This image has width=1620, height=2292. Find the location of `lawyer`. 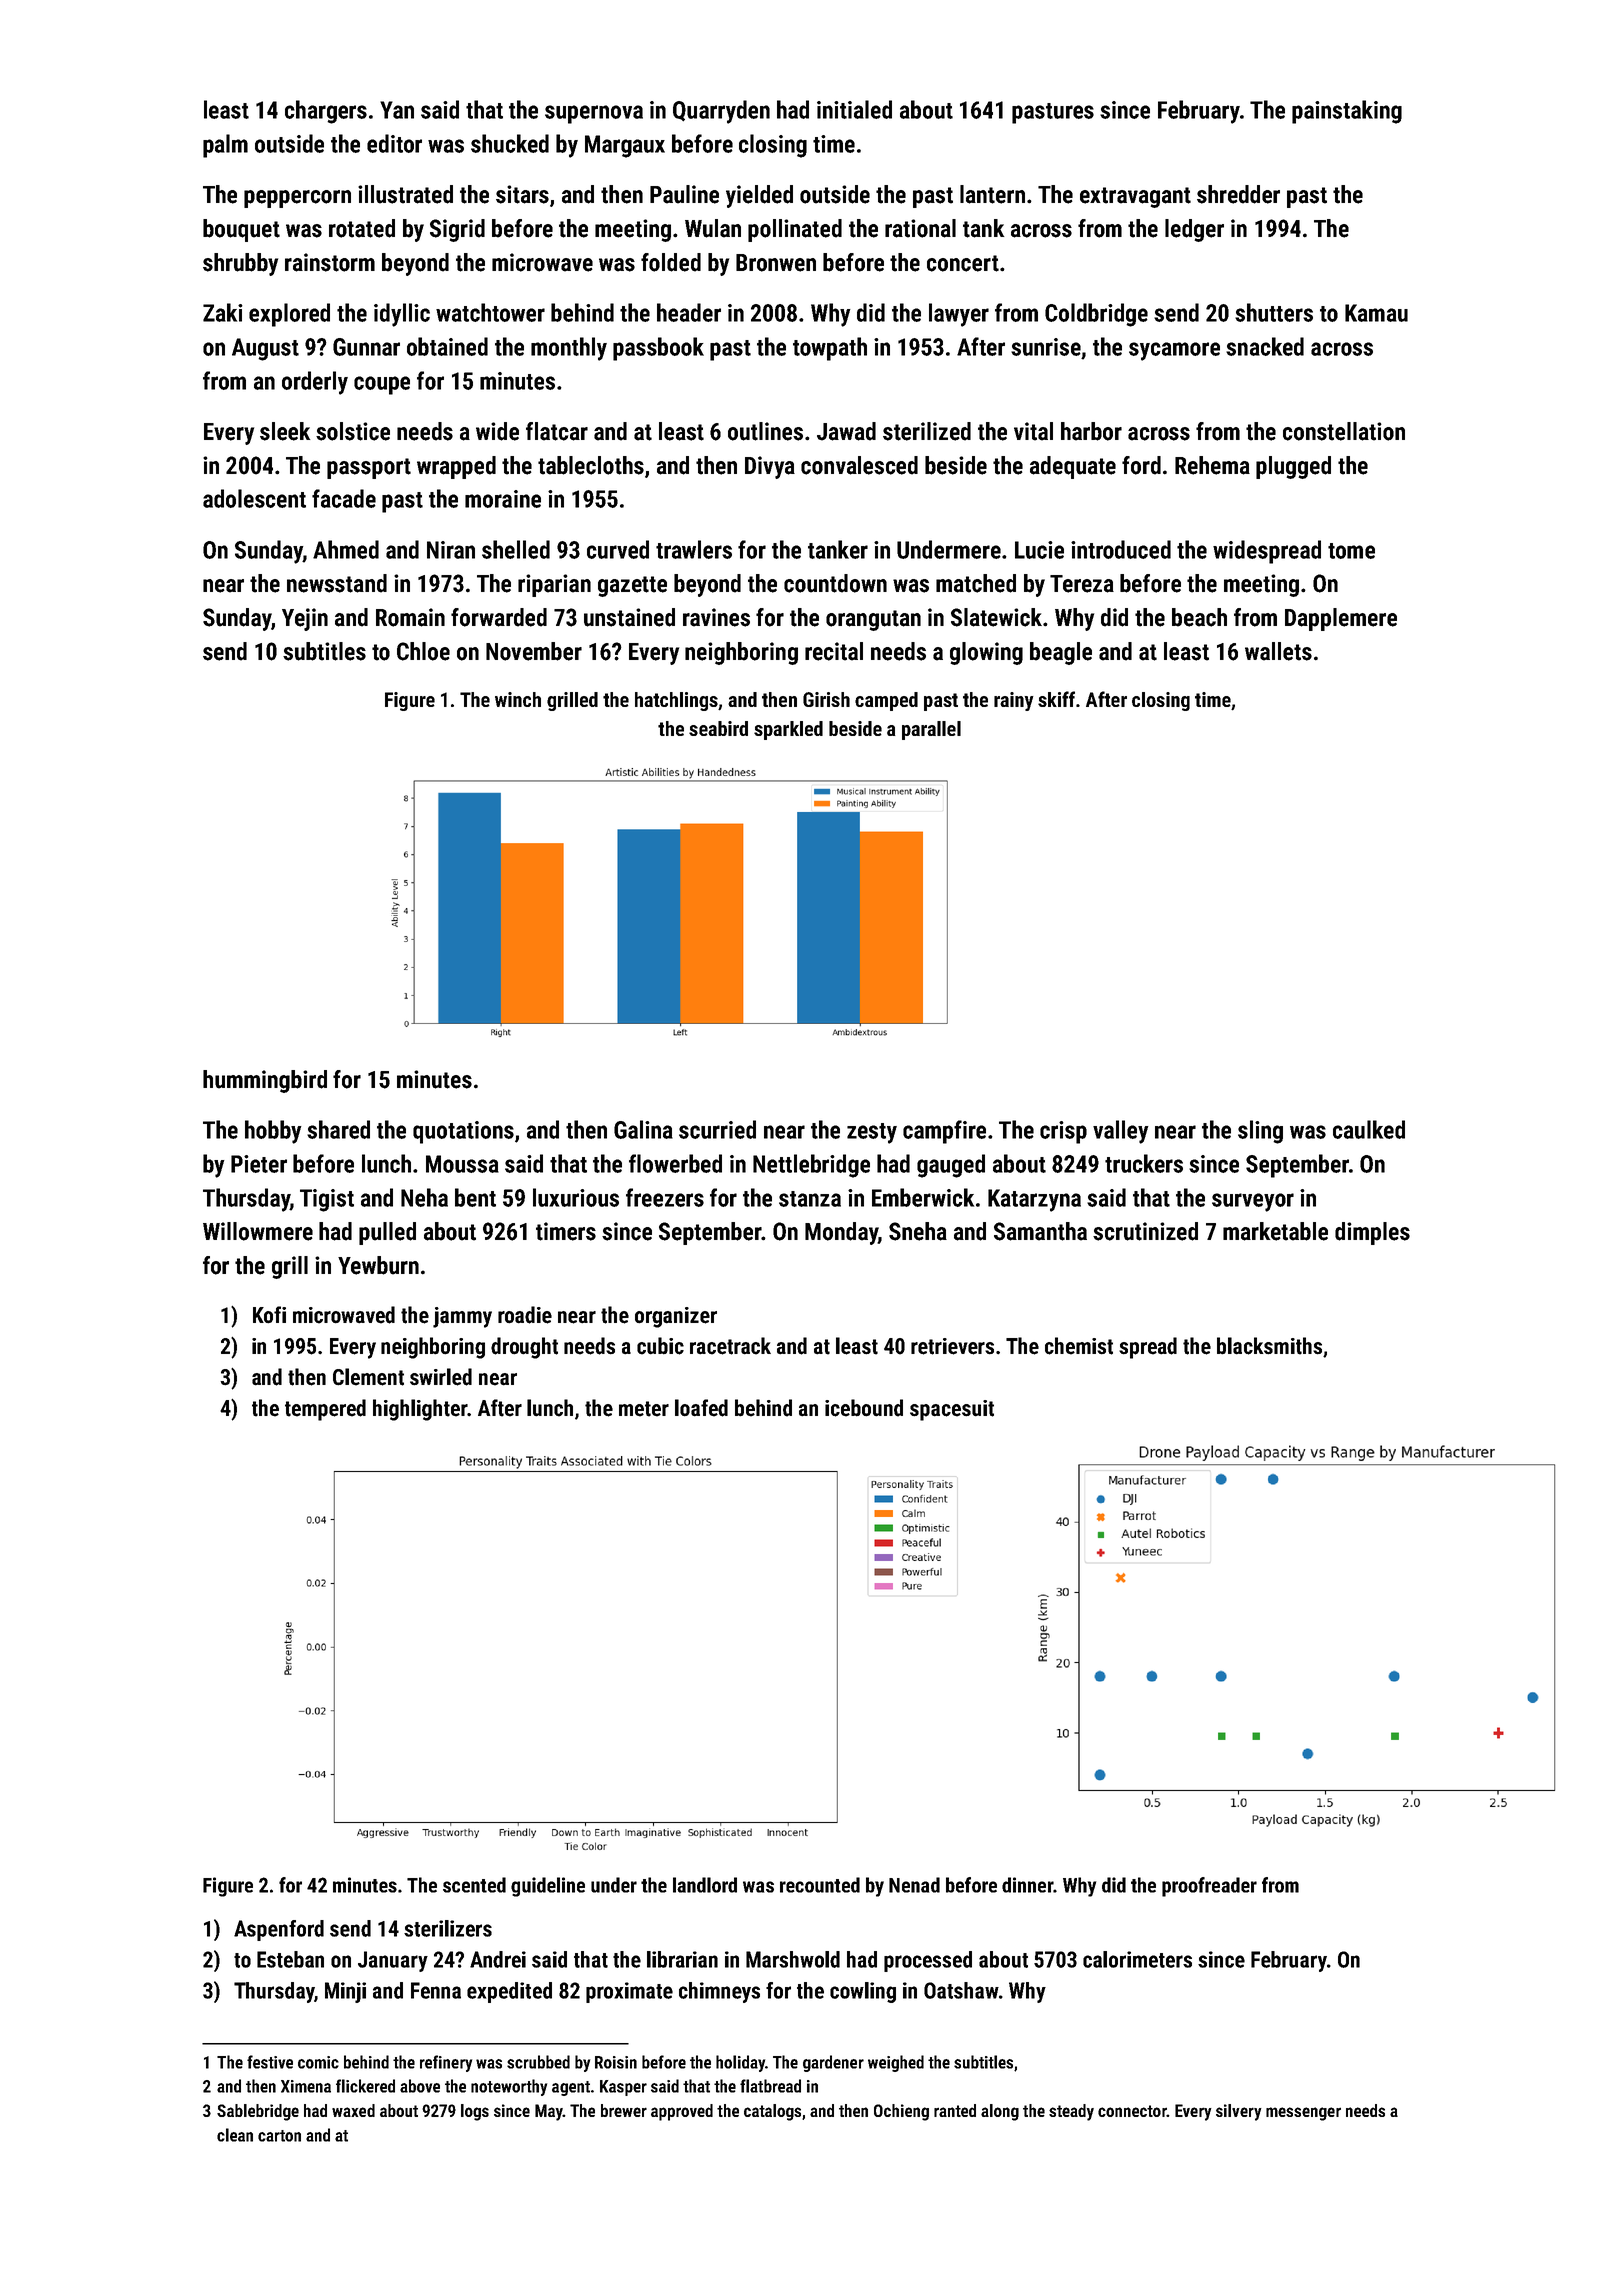

lawyer is located at coordinates (959, 315).
